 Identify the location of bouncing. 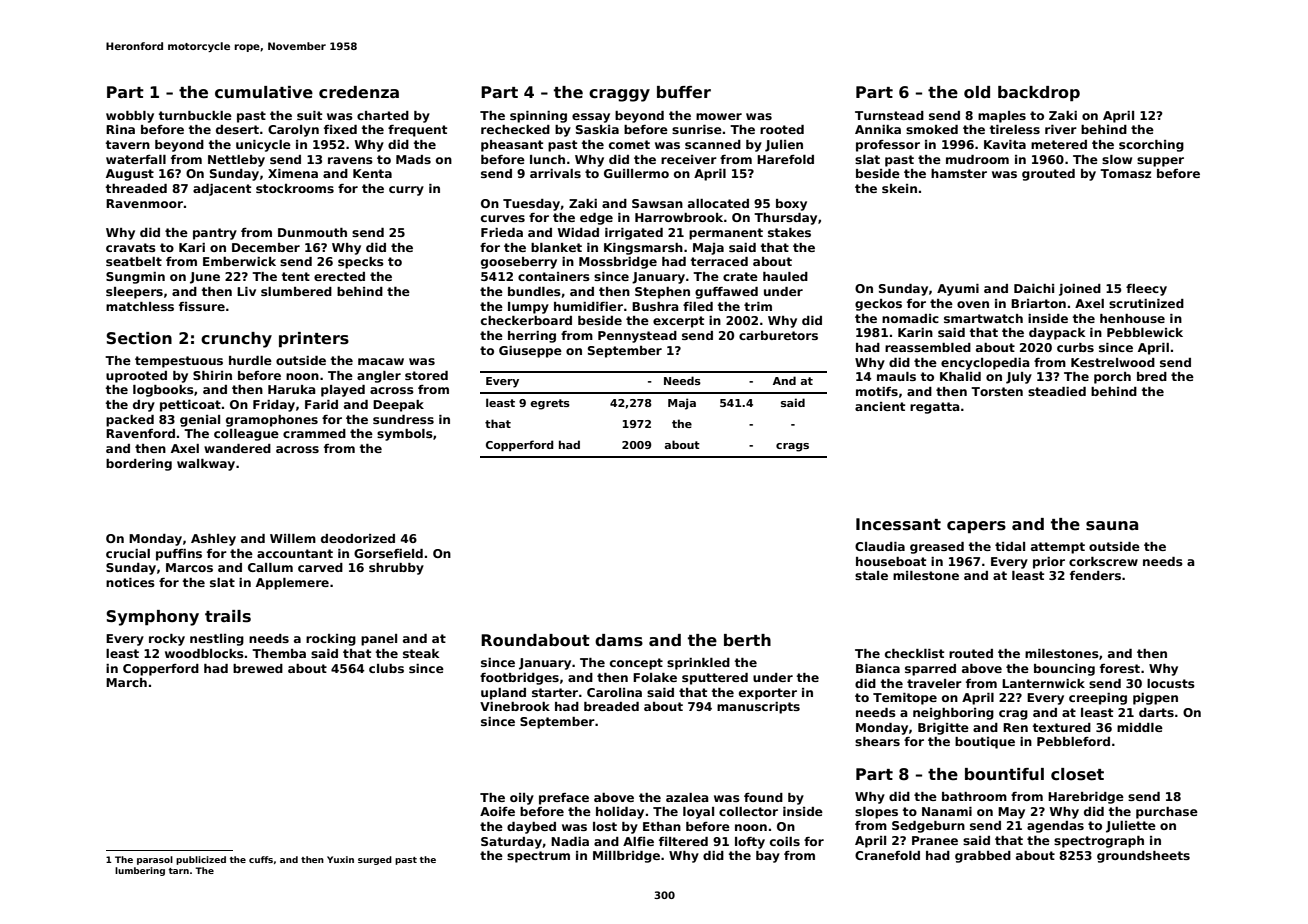
(1064, 670).
